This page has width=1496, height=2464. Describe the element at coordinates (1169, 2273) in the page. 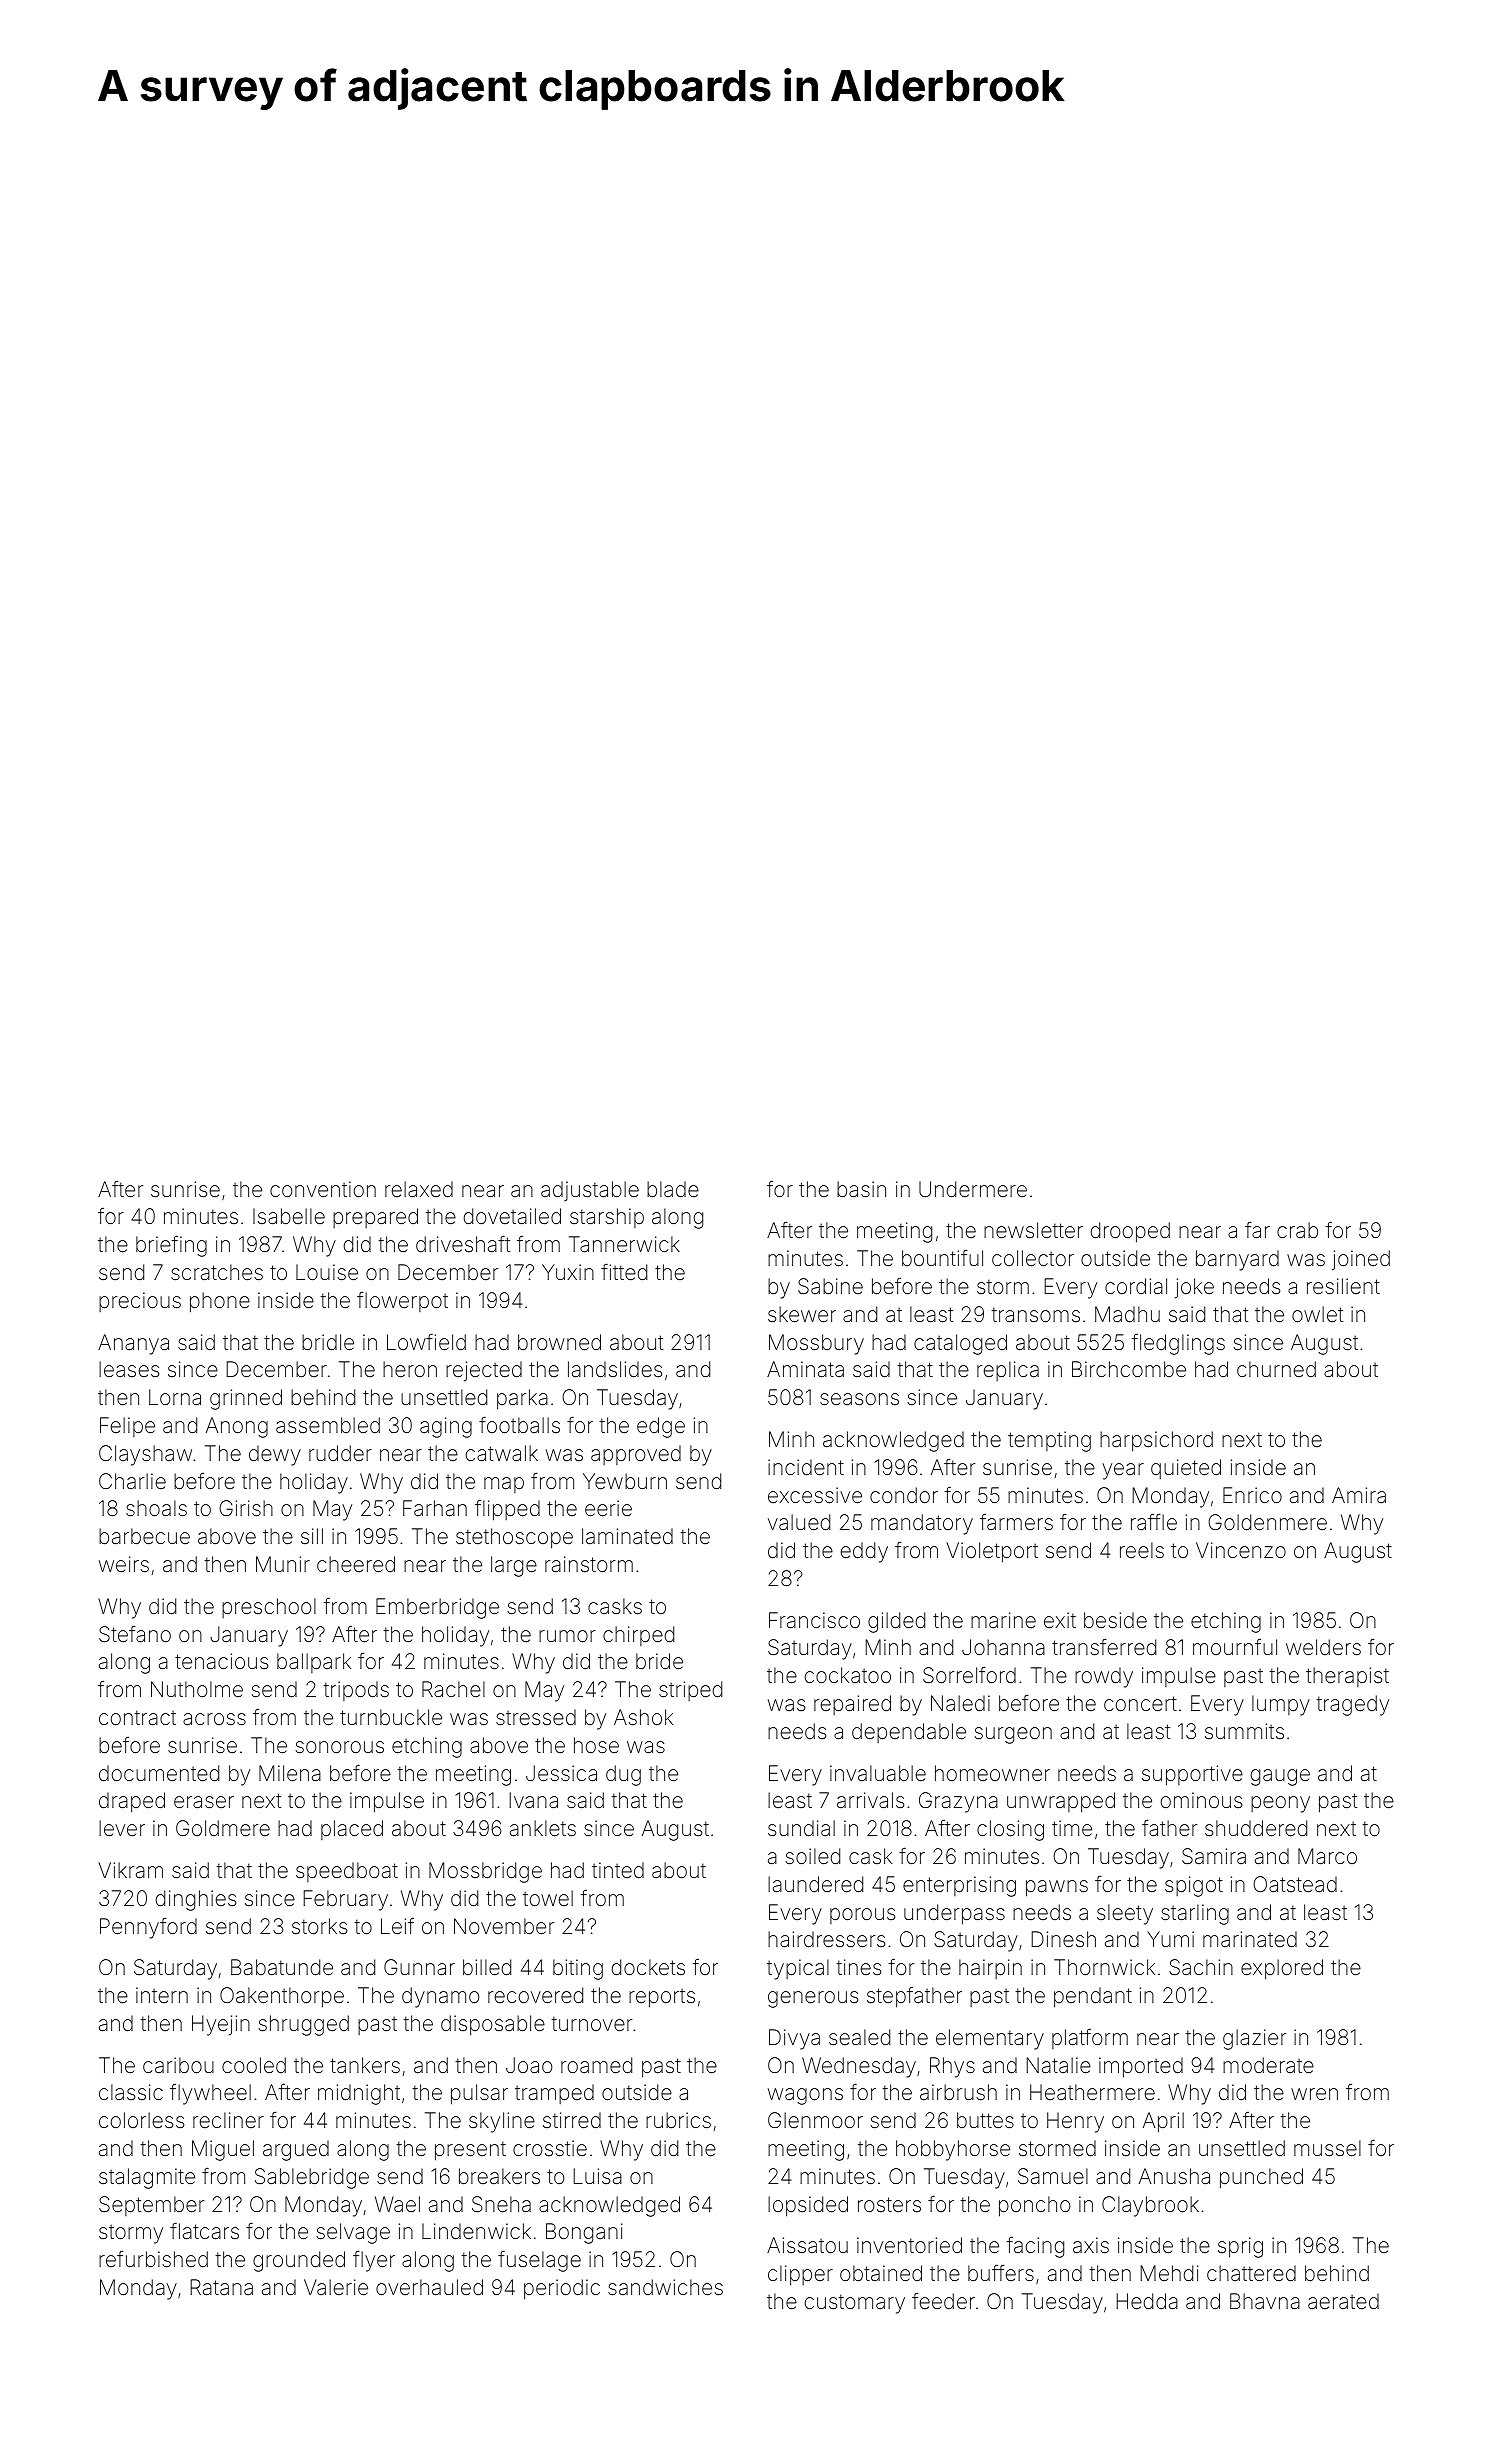

I see `Mehdi` at that location.
